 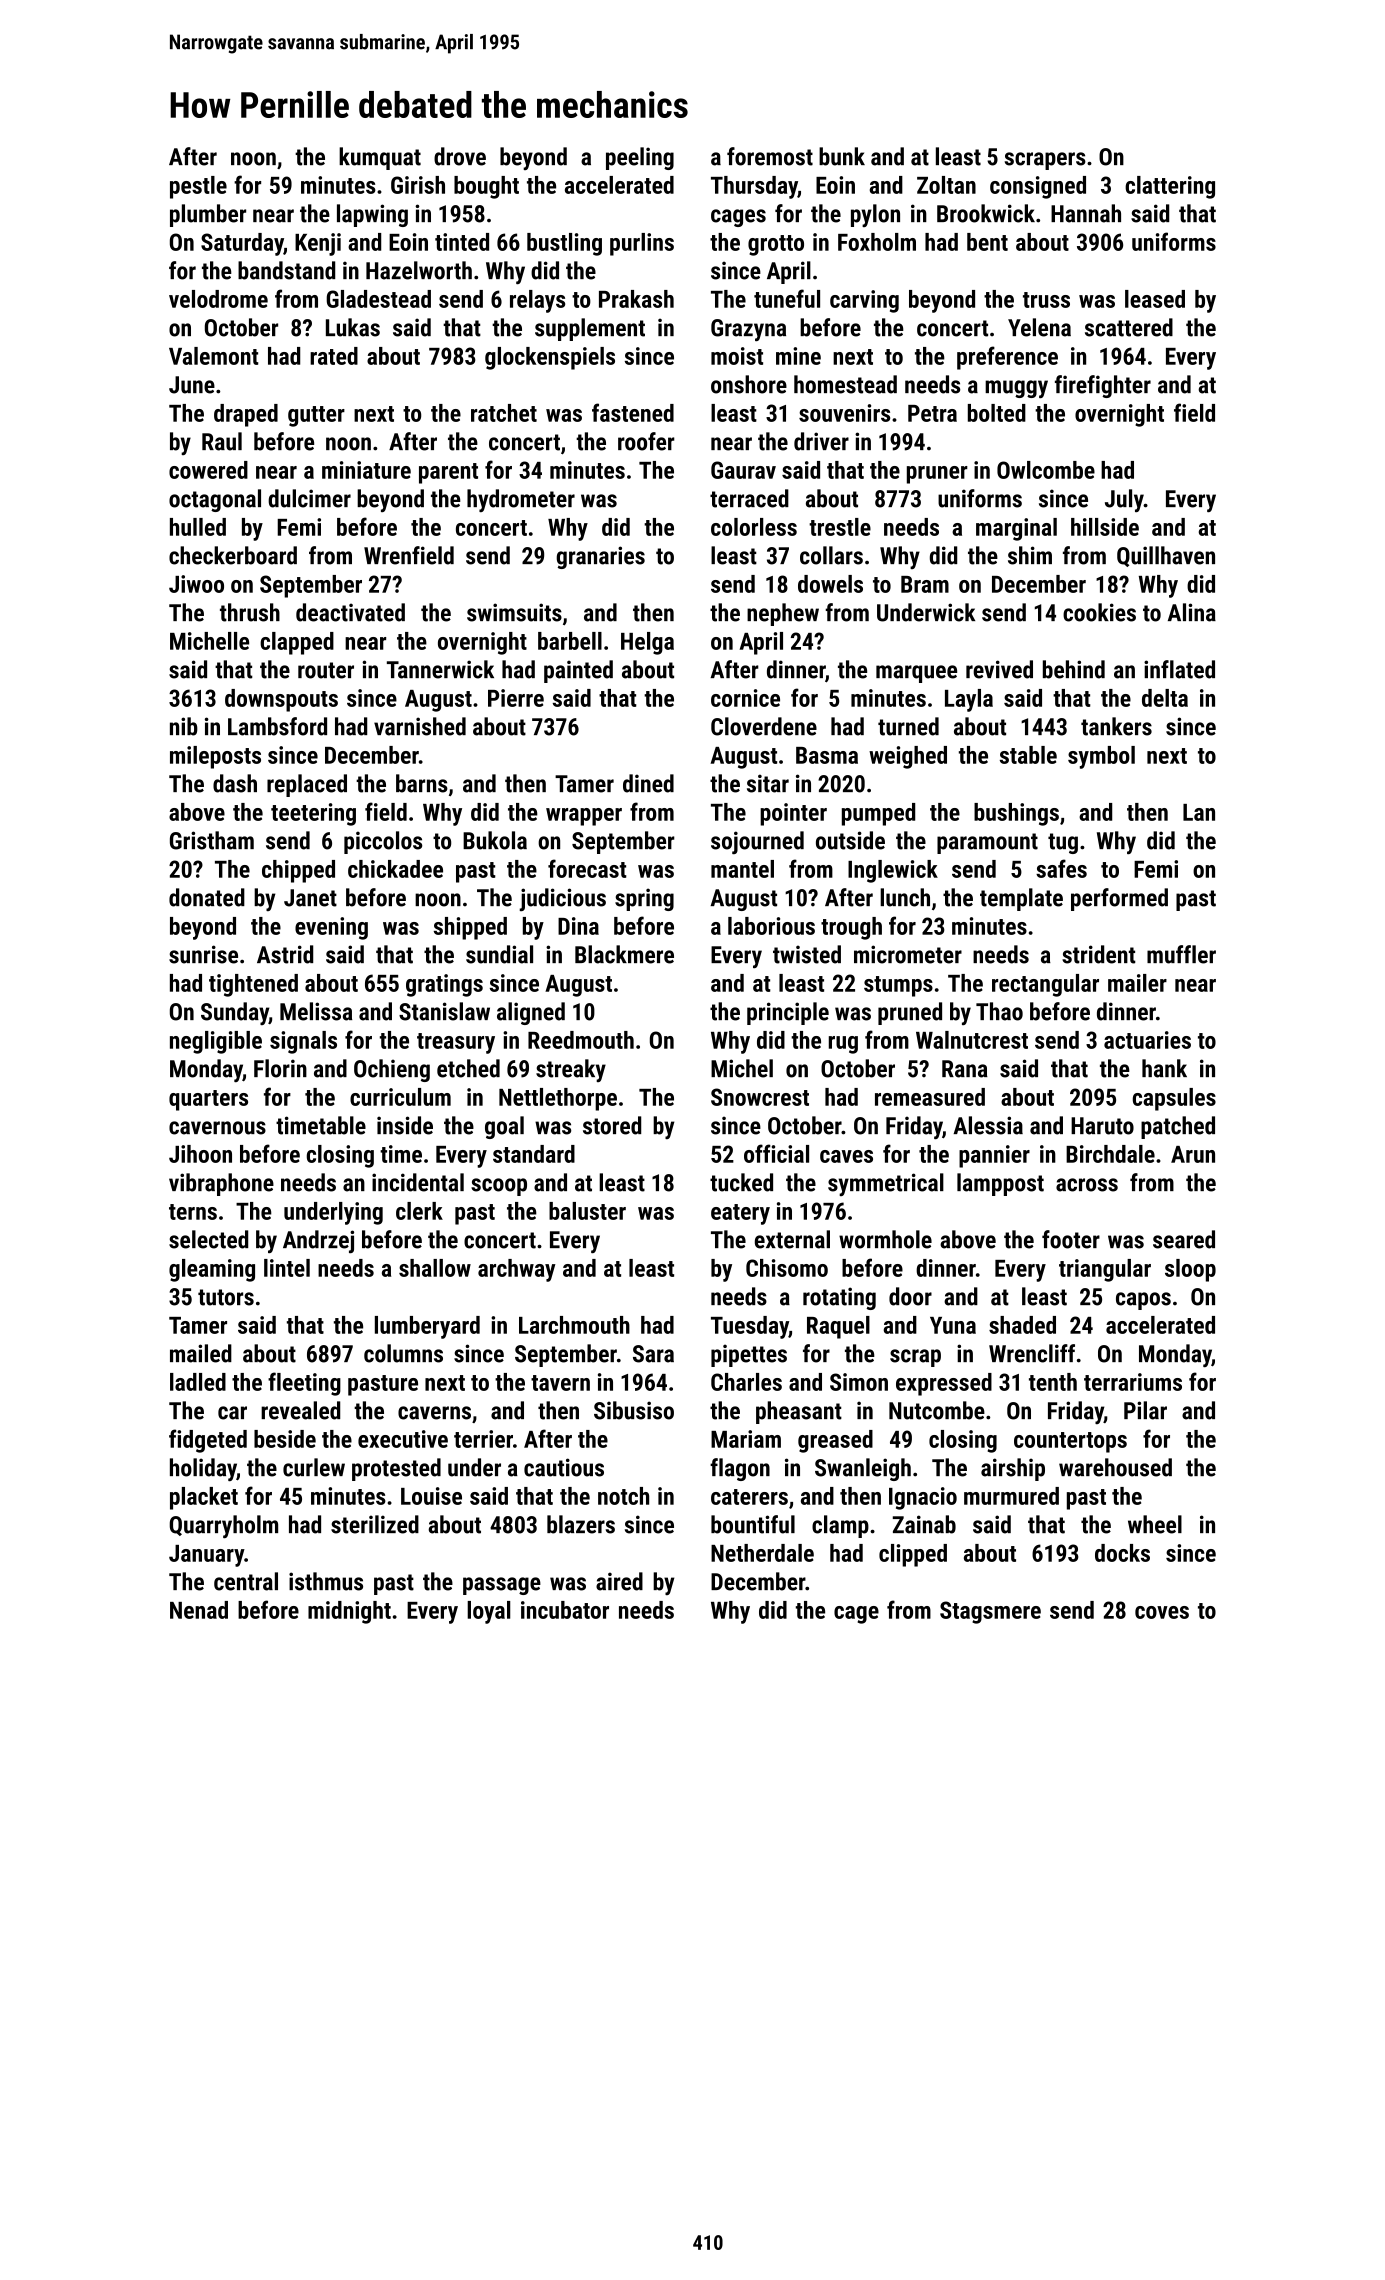 I want to click on pestle, so click(x=198, y=187).
